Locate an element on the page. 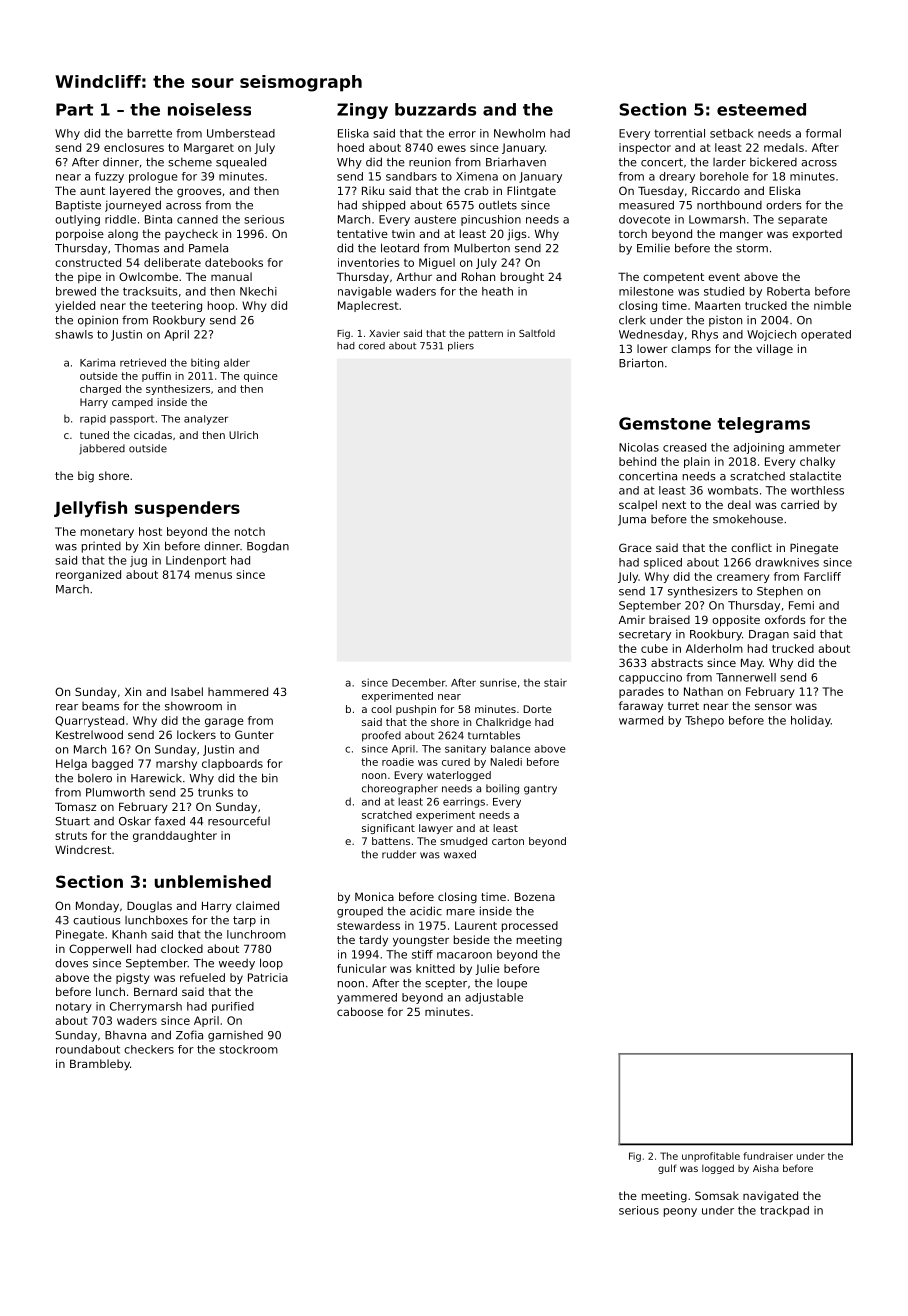  torrential is located at coordinates (679, 133).
